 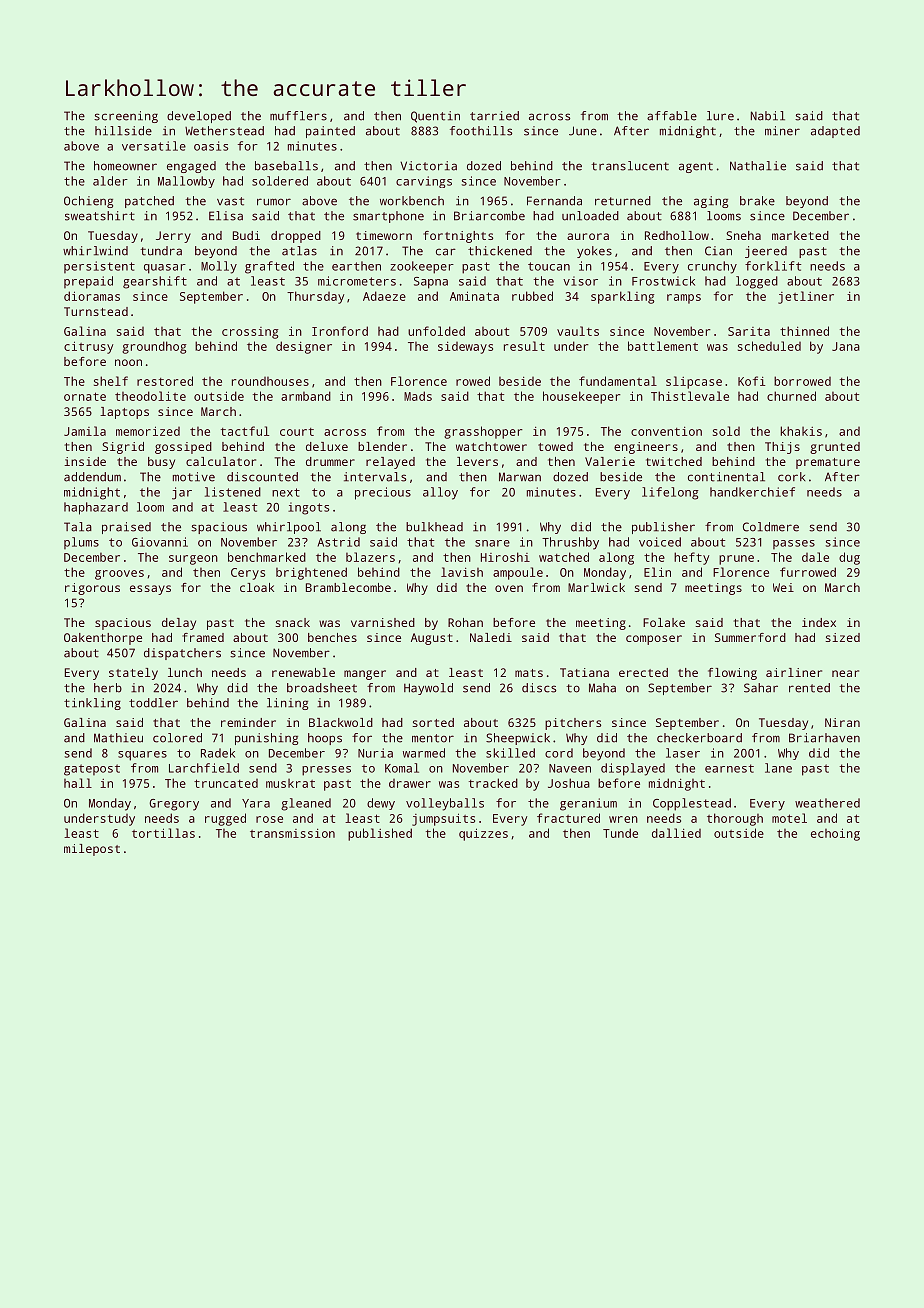 What do you see at coordinates (315, 297) in the page?
I see `Thursday` at bounding box center [315, 297].
